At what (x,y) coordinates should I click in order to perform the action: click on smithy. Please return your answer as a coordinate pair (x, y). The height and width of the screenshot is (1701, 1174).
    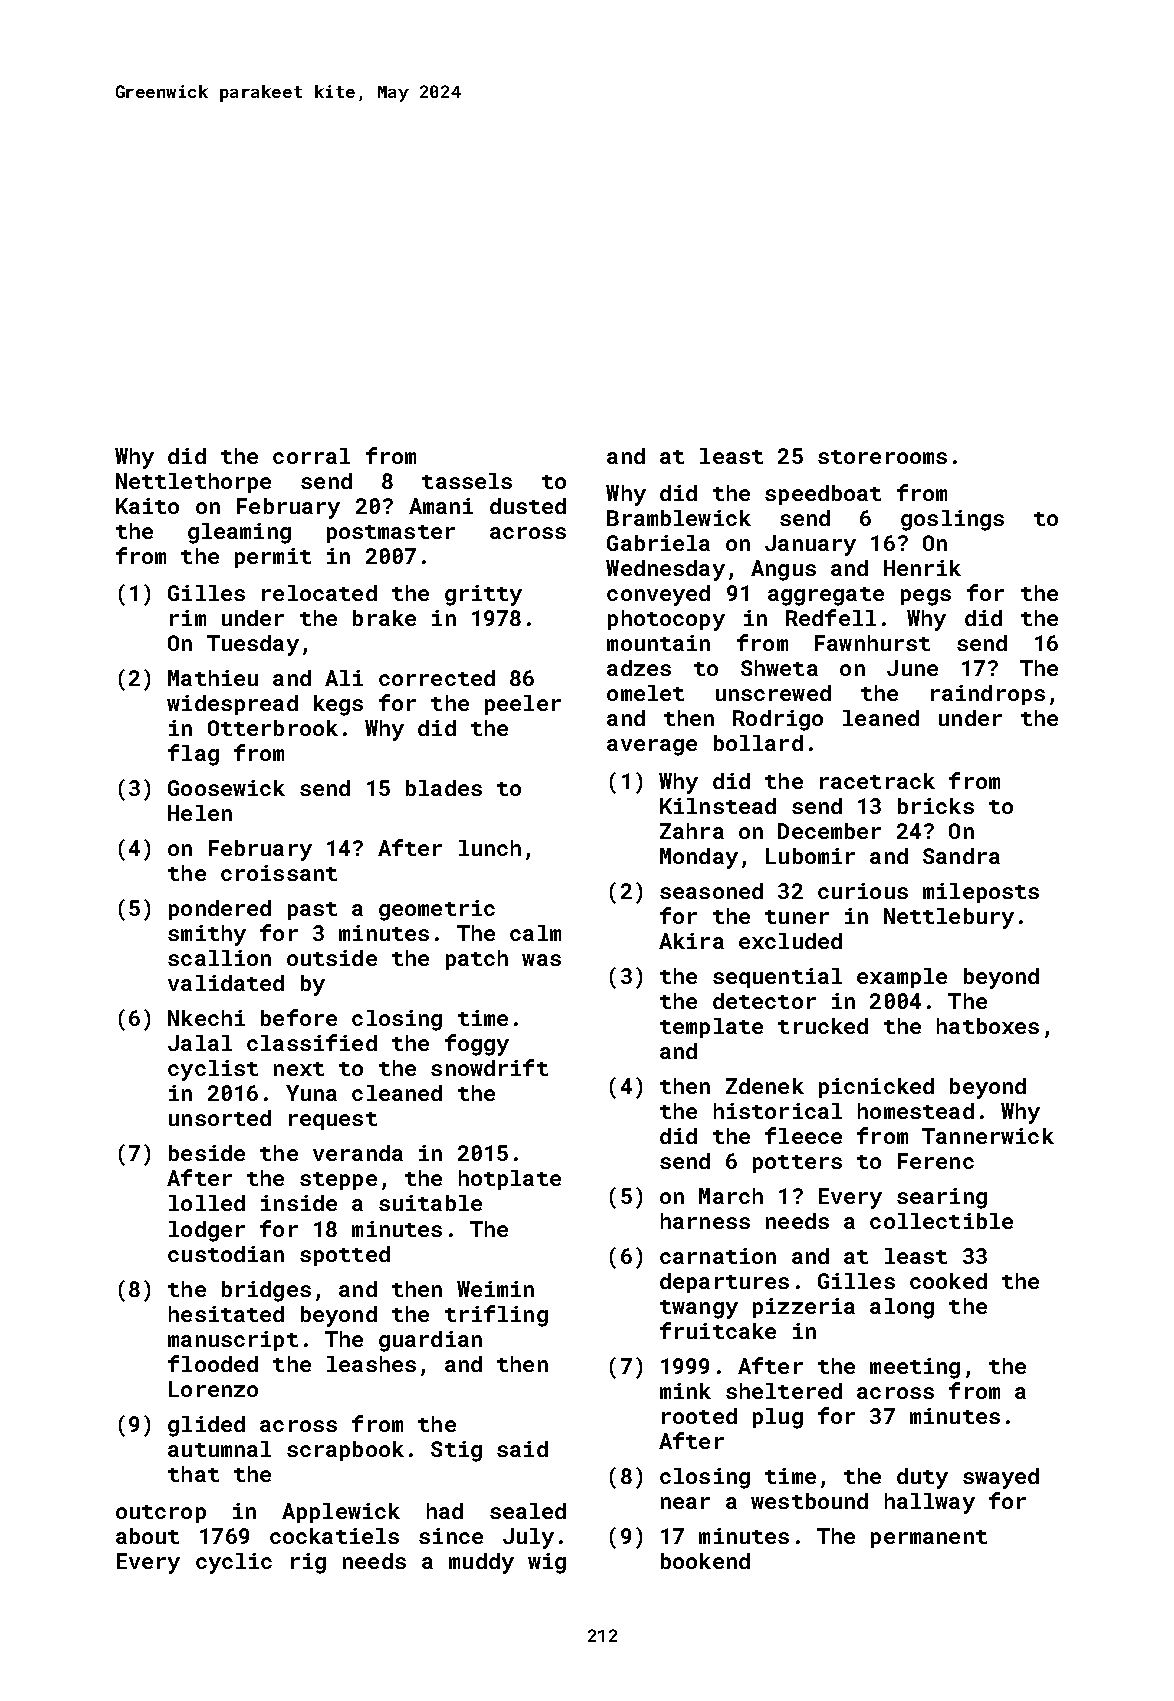
    Looking at the image, I should click on (207, 935).
